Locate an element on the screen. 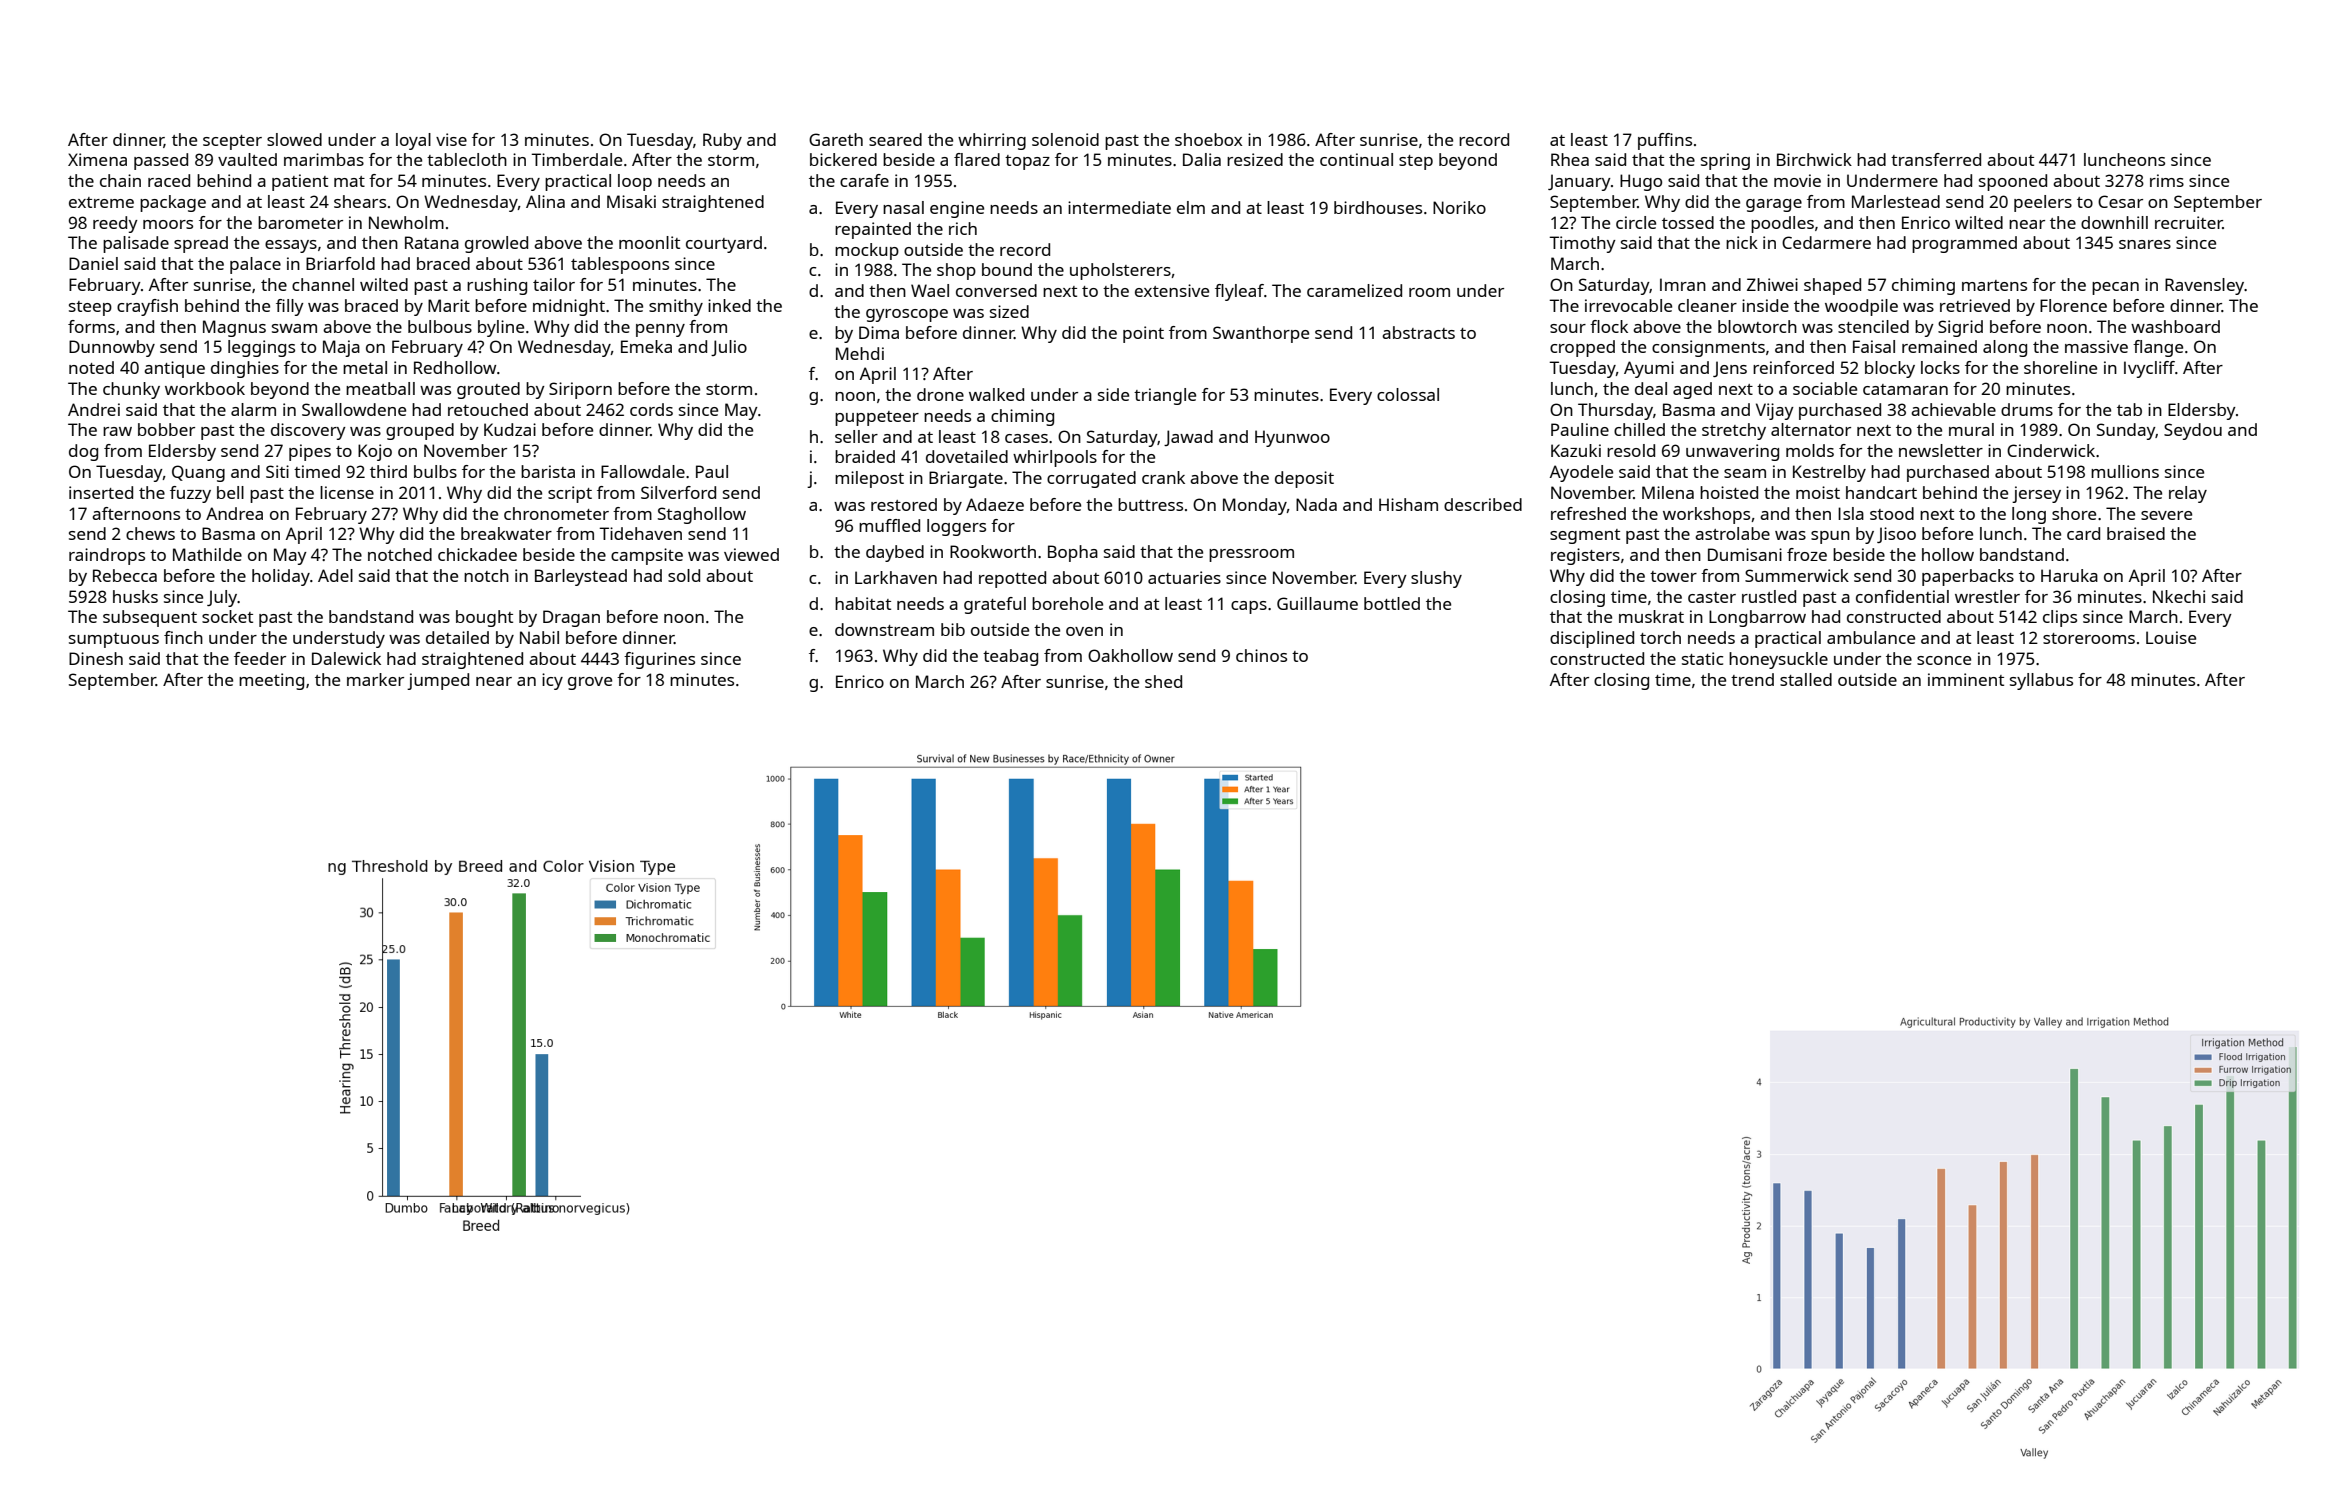 This screenshot has width=2334, height=1511. Louise is located at coordinates (2171, 637).
